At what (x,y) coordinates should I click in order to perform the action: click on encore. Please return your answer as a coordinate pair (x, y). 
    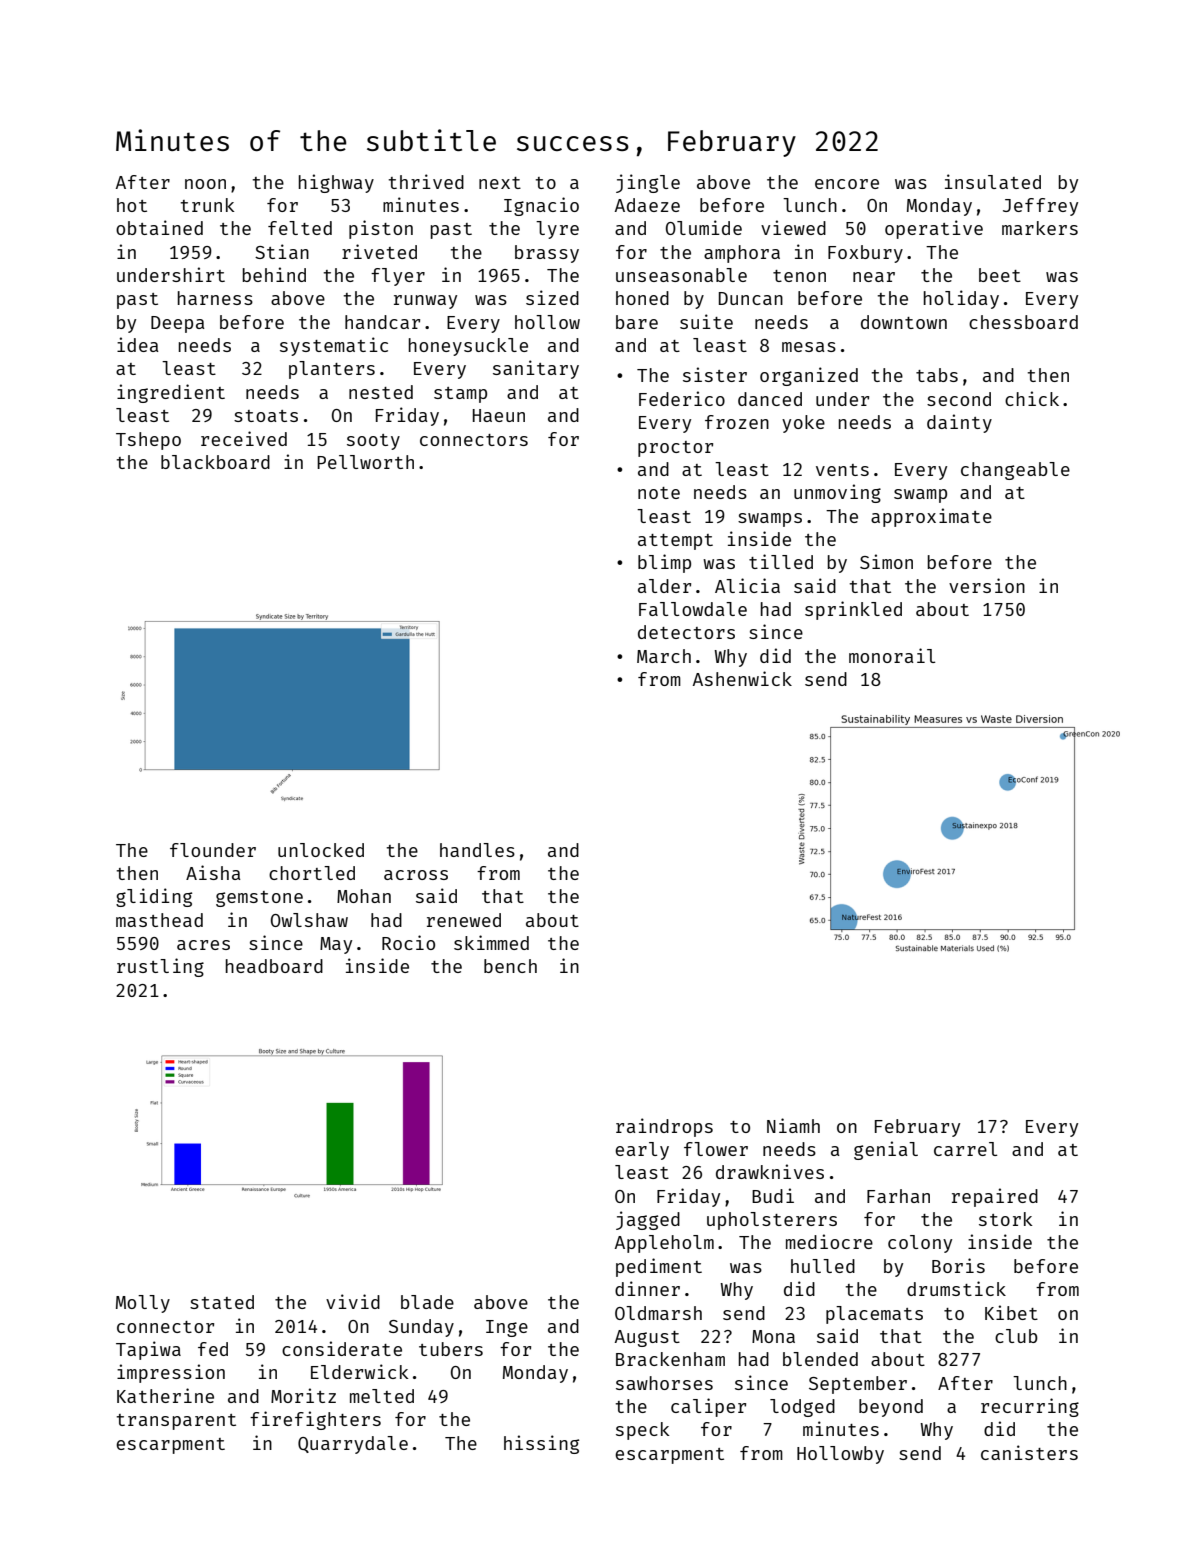
    Looking at the image, I should click on (847, 184).
